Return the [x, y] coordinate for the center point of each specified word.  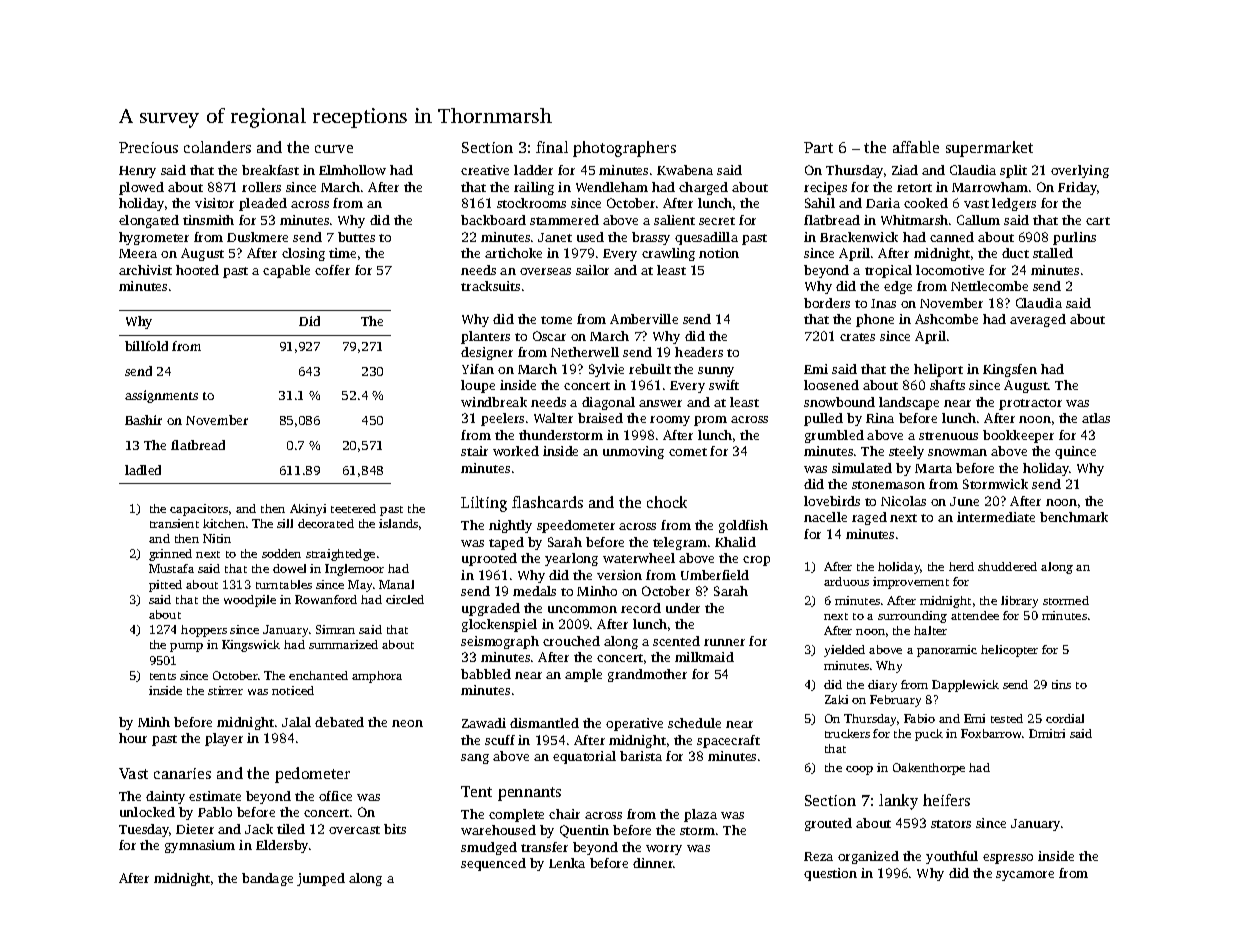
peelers [502, 419]
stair [474, 451]
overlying [1080, 171]
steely [906, 452]
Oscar [549, 336]
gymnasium [200, 846]
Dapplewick [965, 686]
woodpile [250, 601]
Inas [883, 303]
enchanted [318, 675]
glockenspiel [499, 625]
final [552, 147]
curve [334, 149]
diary [882, 686]
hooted [197, 270]
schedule [694, 723]
